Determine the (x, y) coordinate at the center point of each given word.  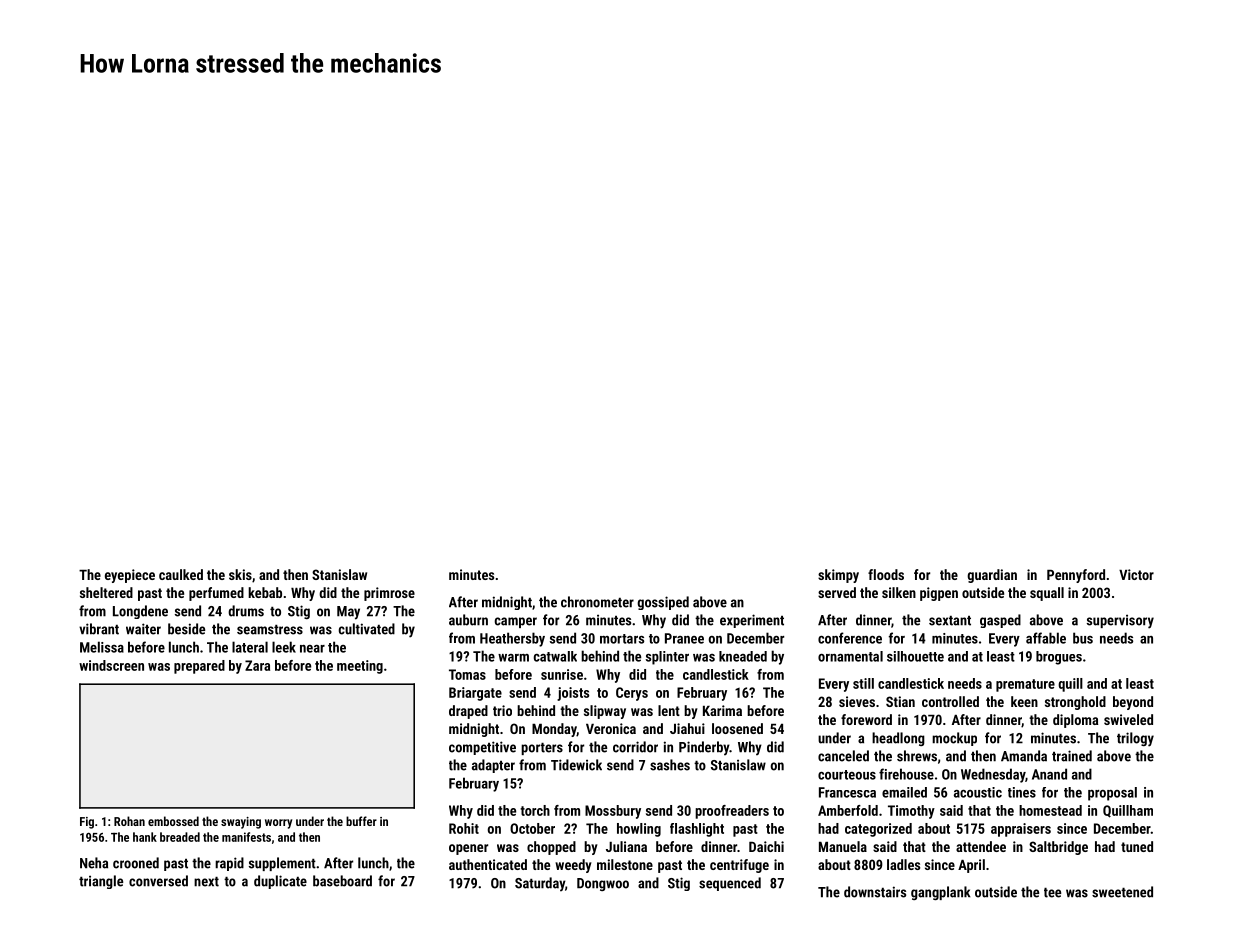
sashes (670, 765)
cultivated (367, 629)
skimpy (838, 576)
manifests (246, 837)
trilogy (1135, 739)
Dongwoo (603, 884)
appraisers (1021, 830)
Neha (94, 863)
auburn (468, 620)
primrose (389, 594)
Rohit (464, 828)
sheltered (106, 592)
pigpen (939, 594)
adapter (493, 766)
